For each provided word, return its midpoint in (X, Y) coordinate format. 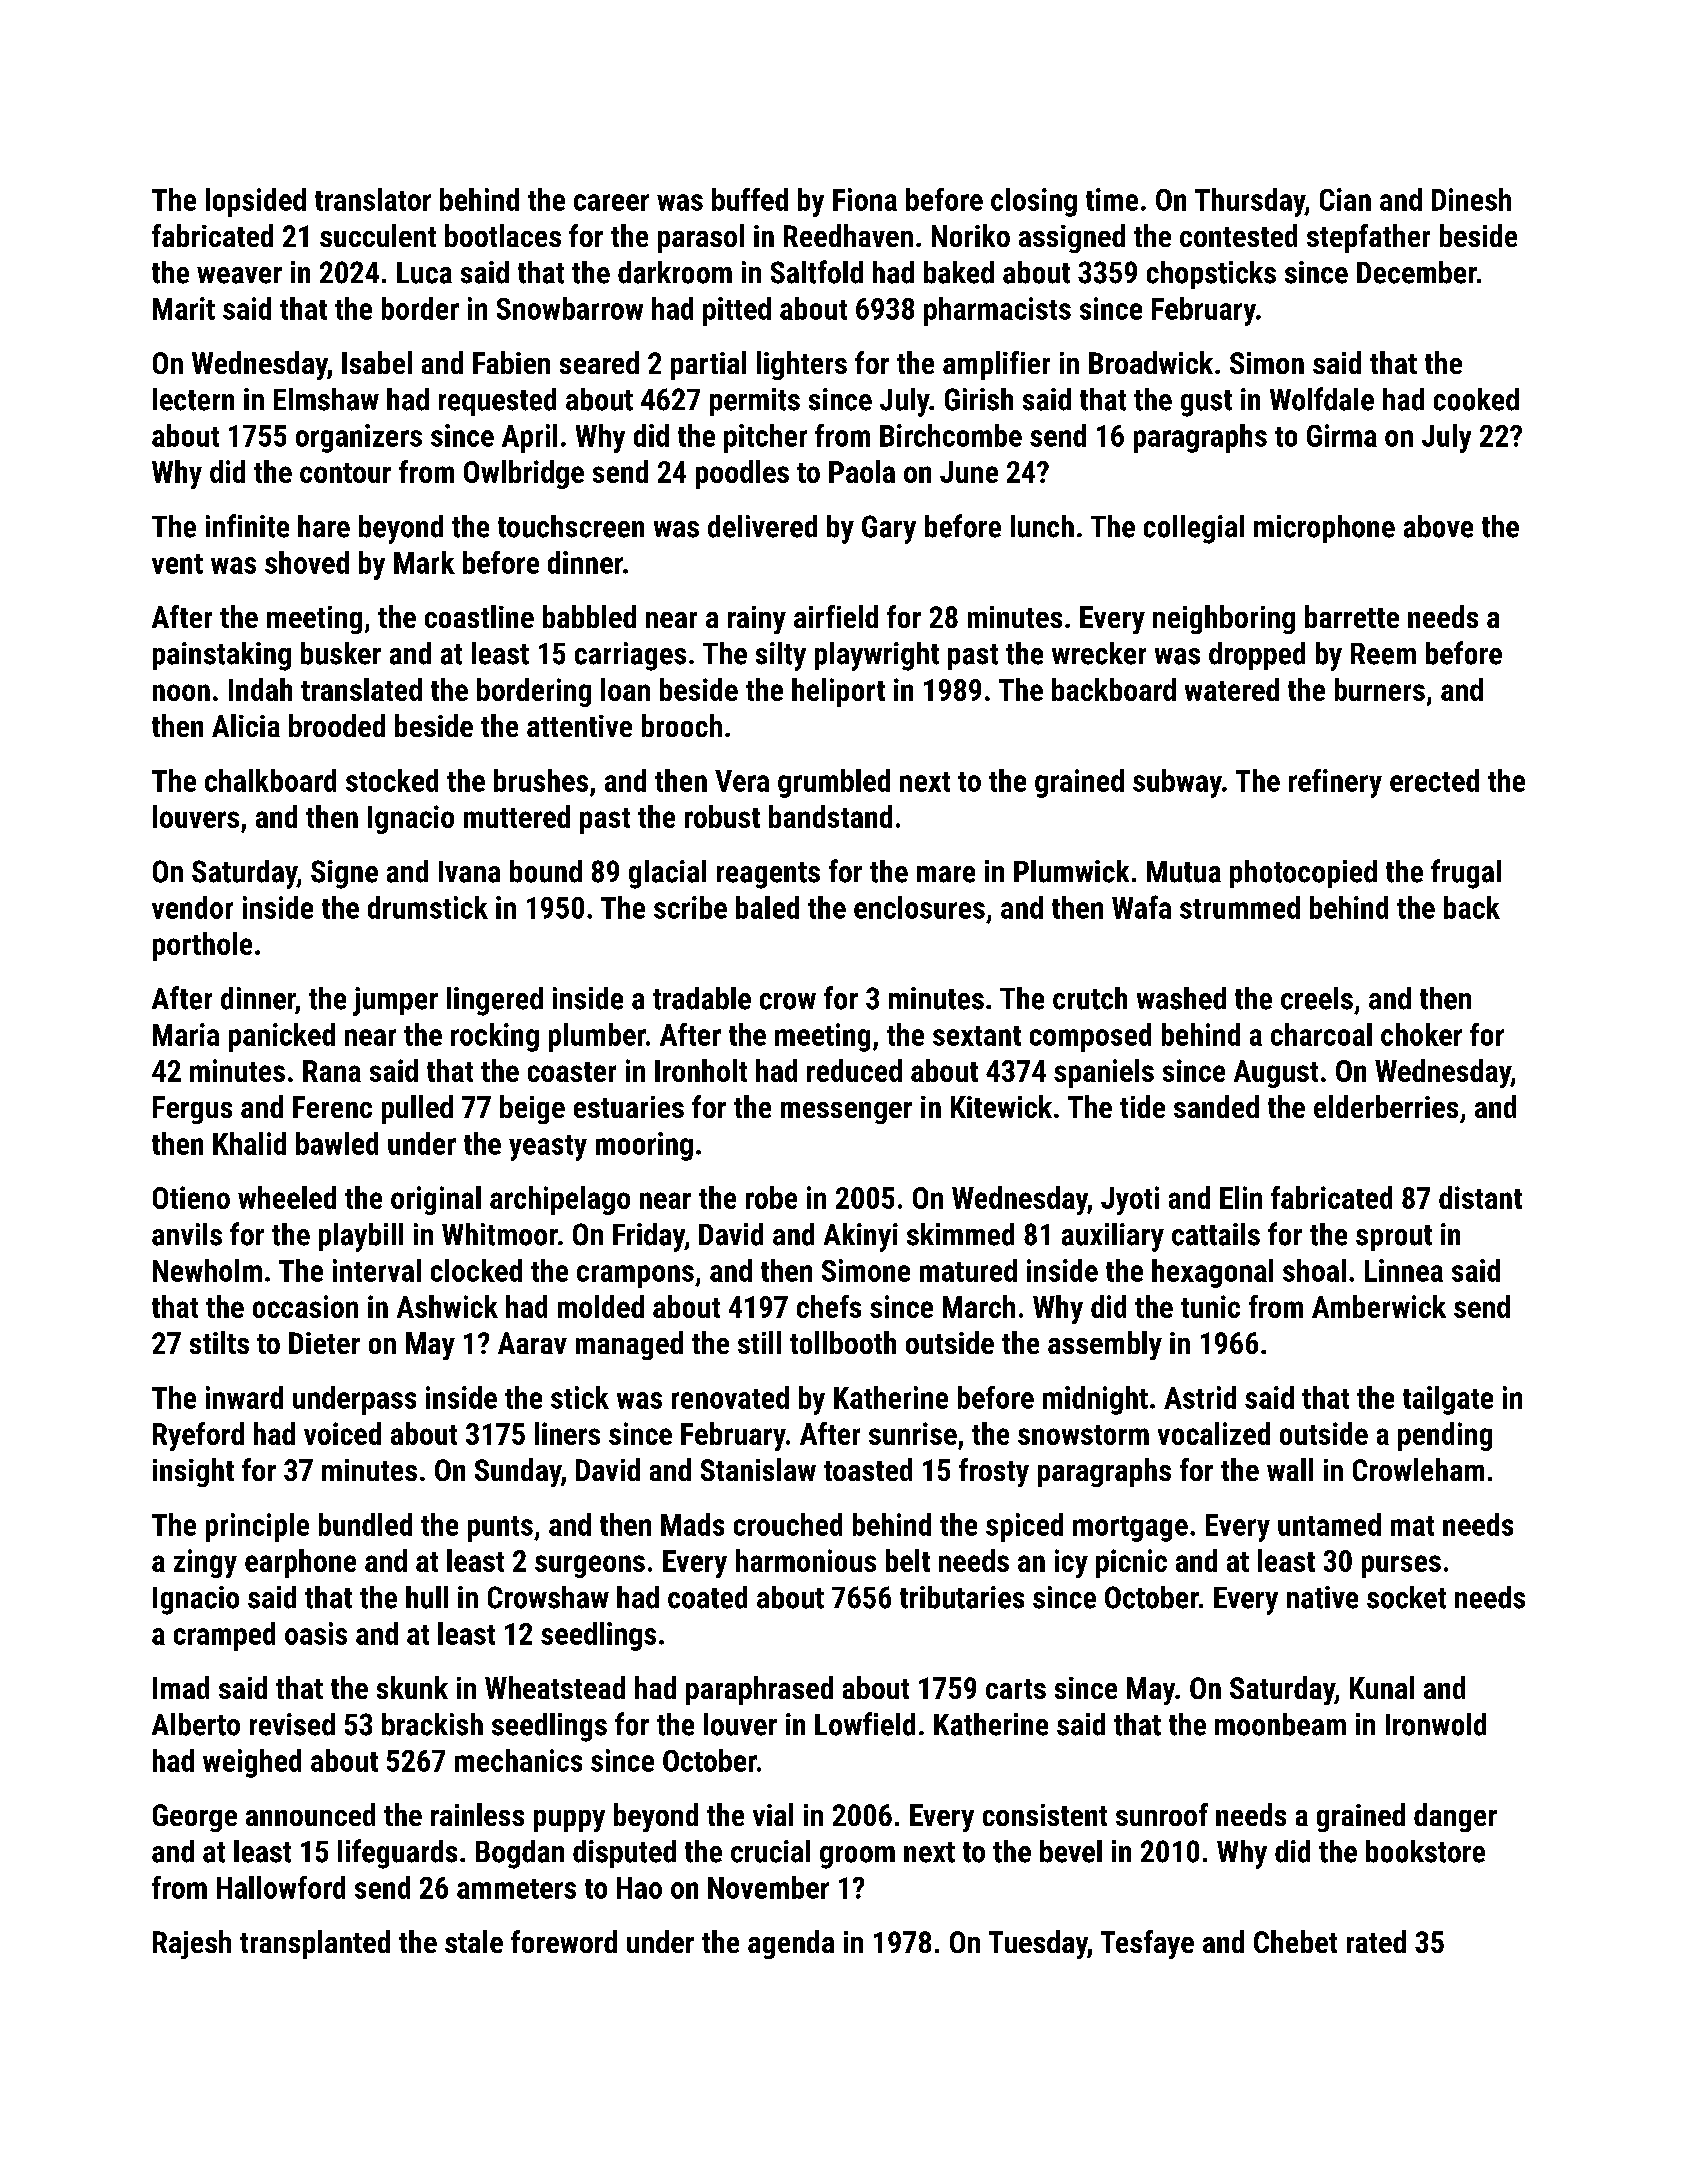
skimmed (960, 1234)
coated (707, 1597)
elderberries (1386, 1106)
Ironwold (1436, 1724)
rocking (495, 1037)
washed (1181, 998)
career (611, 202)
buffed (750, 199)
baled (767, 907)
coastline (479, 616)
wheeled (287, 1197)
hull (427, 1597)
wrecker (1099, 653)
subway (1177, 783)
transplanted (315, 1944)
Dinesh (1471, 199)
